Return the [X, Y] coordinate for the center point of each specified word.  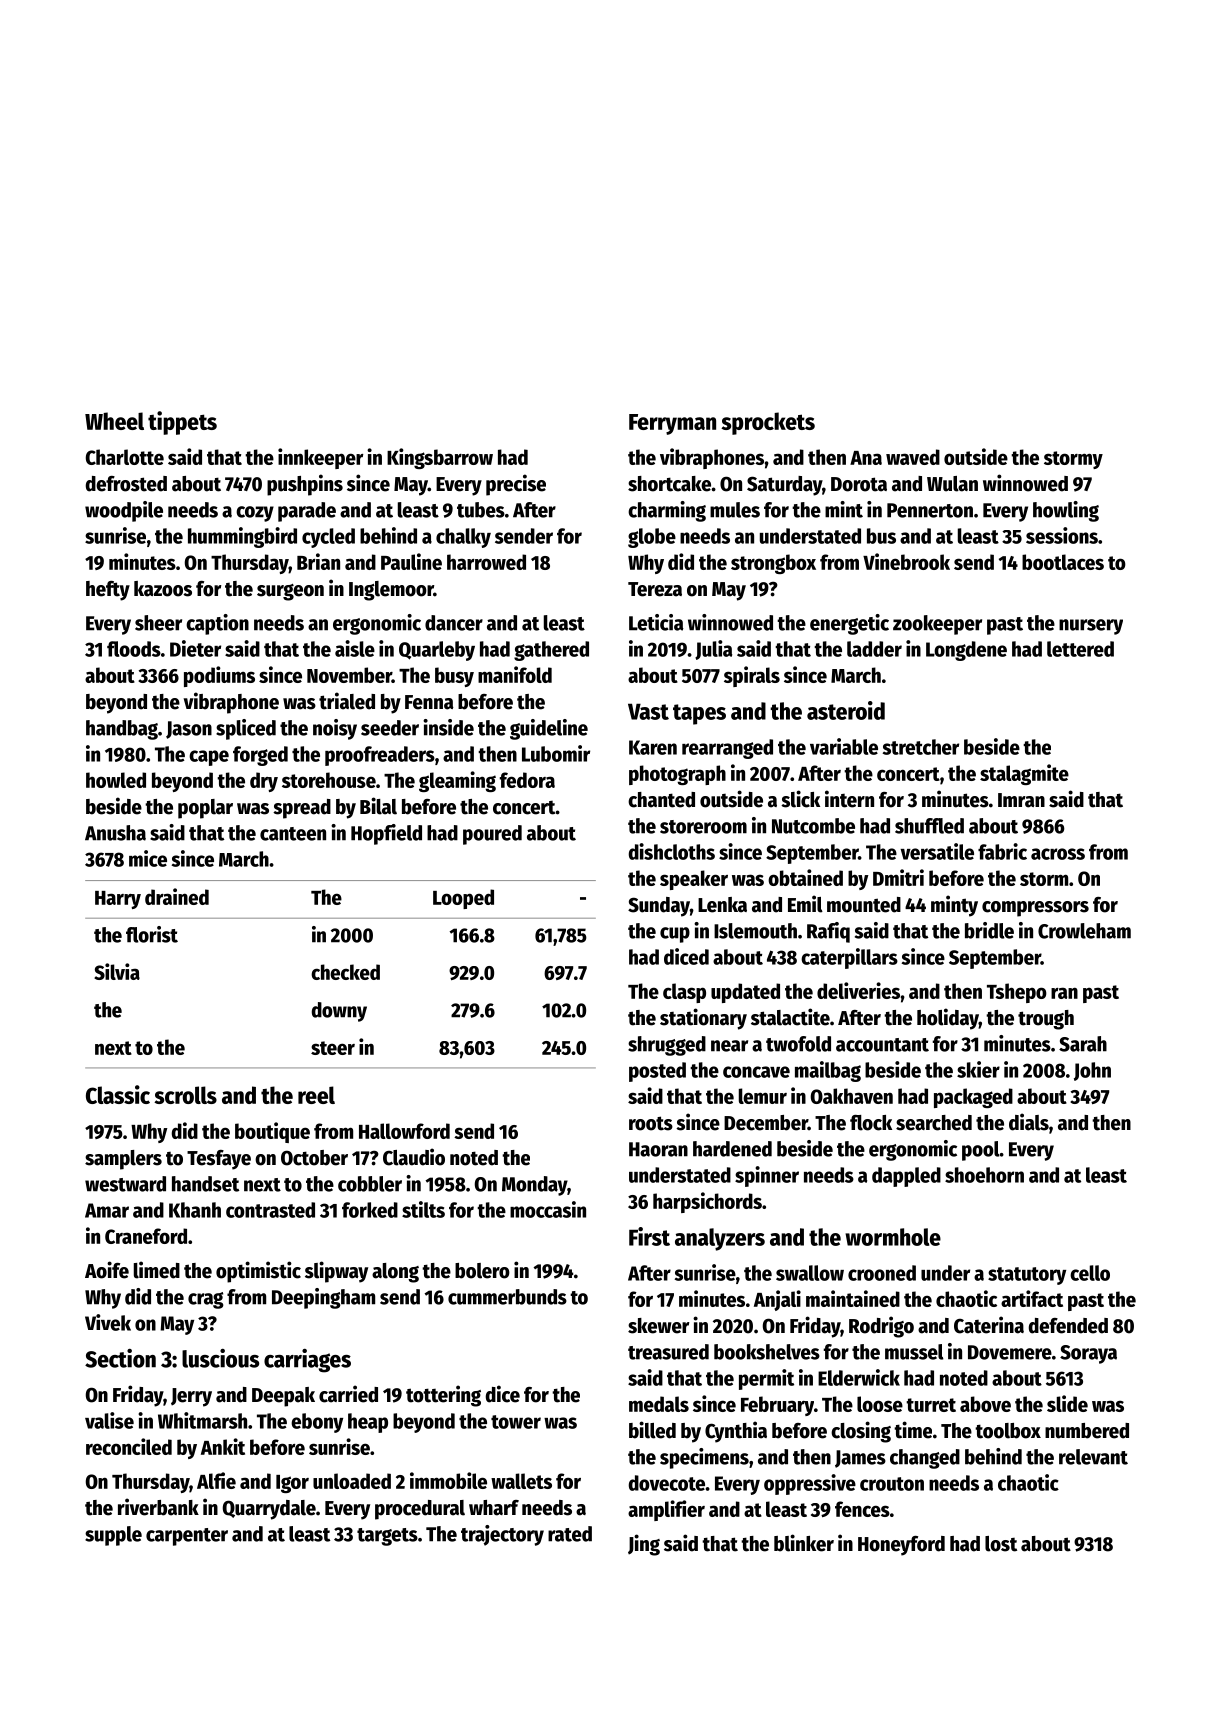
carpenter [187, 1537]
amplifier [666, 1510]
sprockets [768, 423]
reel [316, 1095]
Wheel [114, 421]
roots [651, 1123]
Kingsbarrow [440, 458]
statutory [1027, 1276]
